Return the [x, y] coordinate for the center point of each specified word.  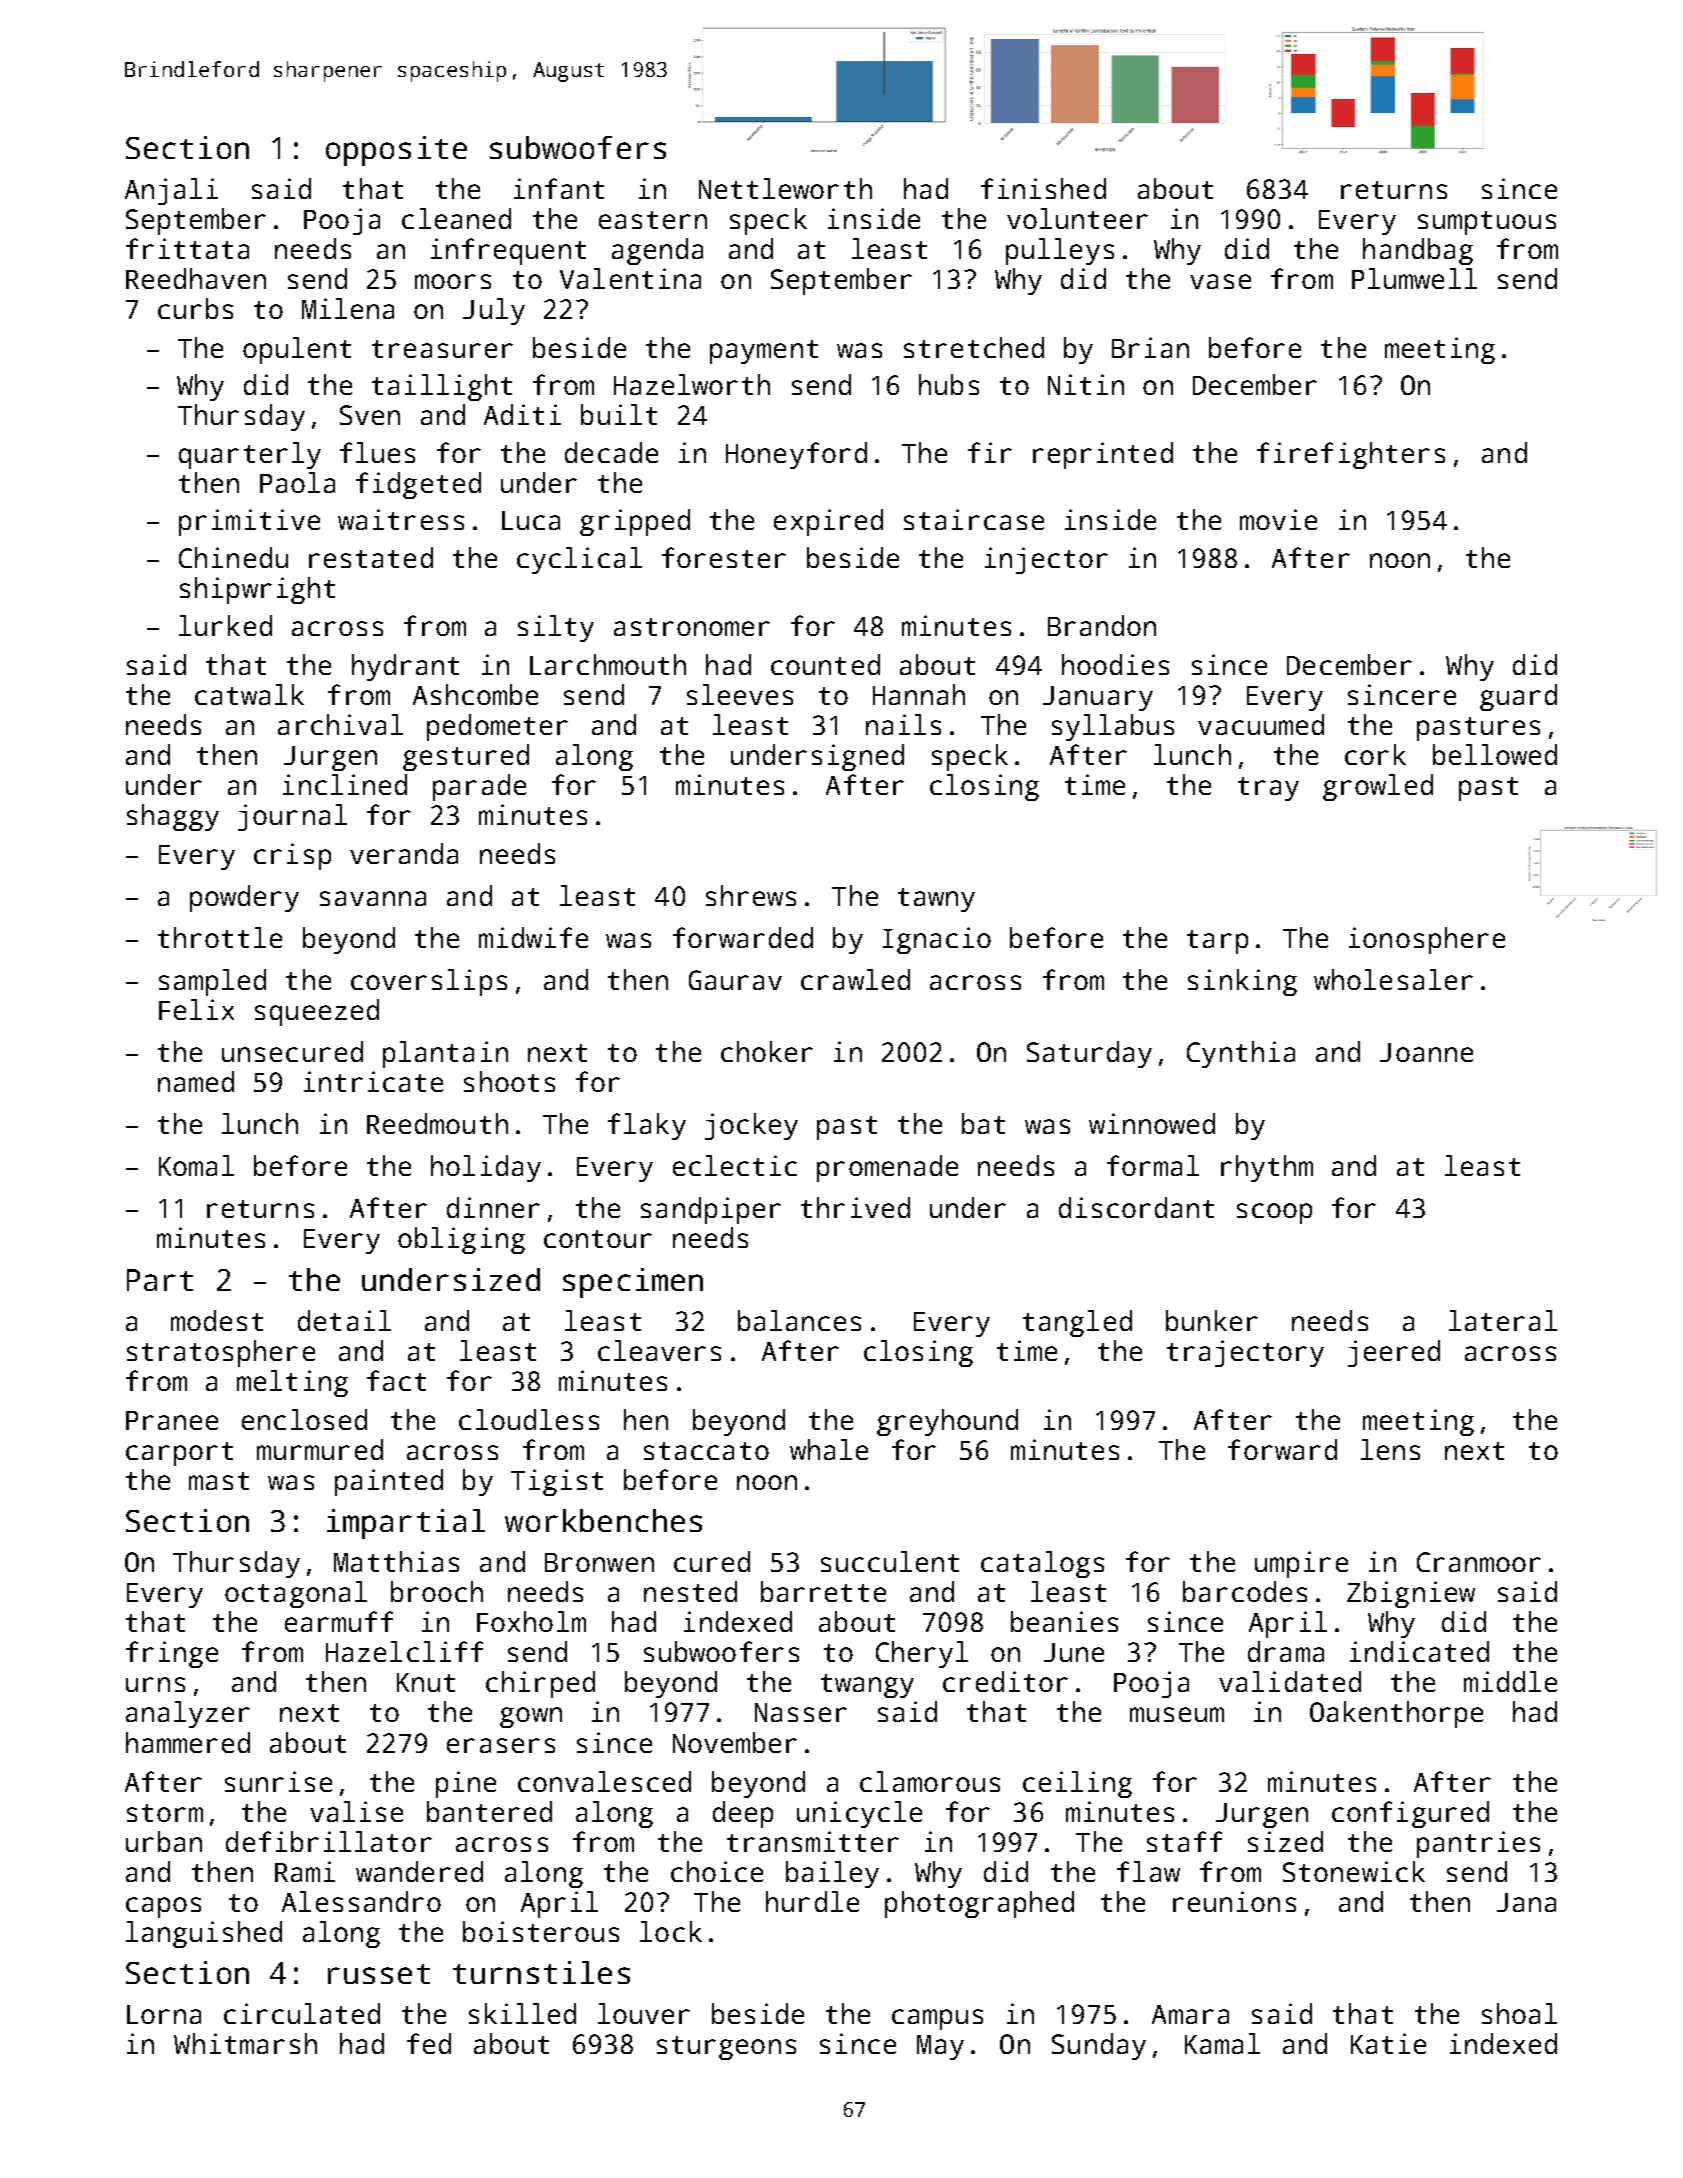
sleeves [740, 694]
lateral [1503, 1320]
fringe [172, 1654]
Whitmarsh [245, 2043]
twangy [867, 1686]
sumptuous [1487, 223]
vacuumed [1261, 724]
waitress [401, 519]
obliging [461, 1240]
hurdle [812, 1901]
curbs [195, 308]
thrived [855, 1207]
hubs [949, 384]
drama [1286, 1651]
